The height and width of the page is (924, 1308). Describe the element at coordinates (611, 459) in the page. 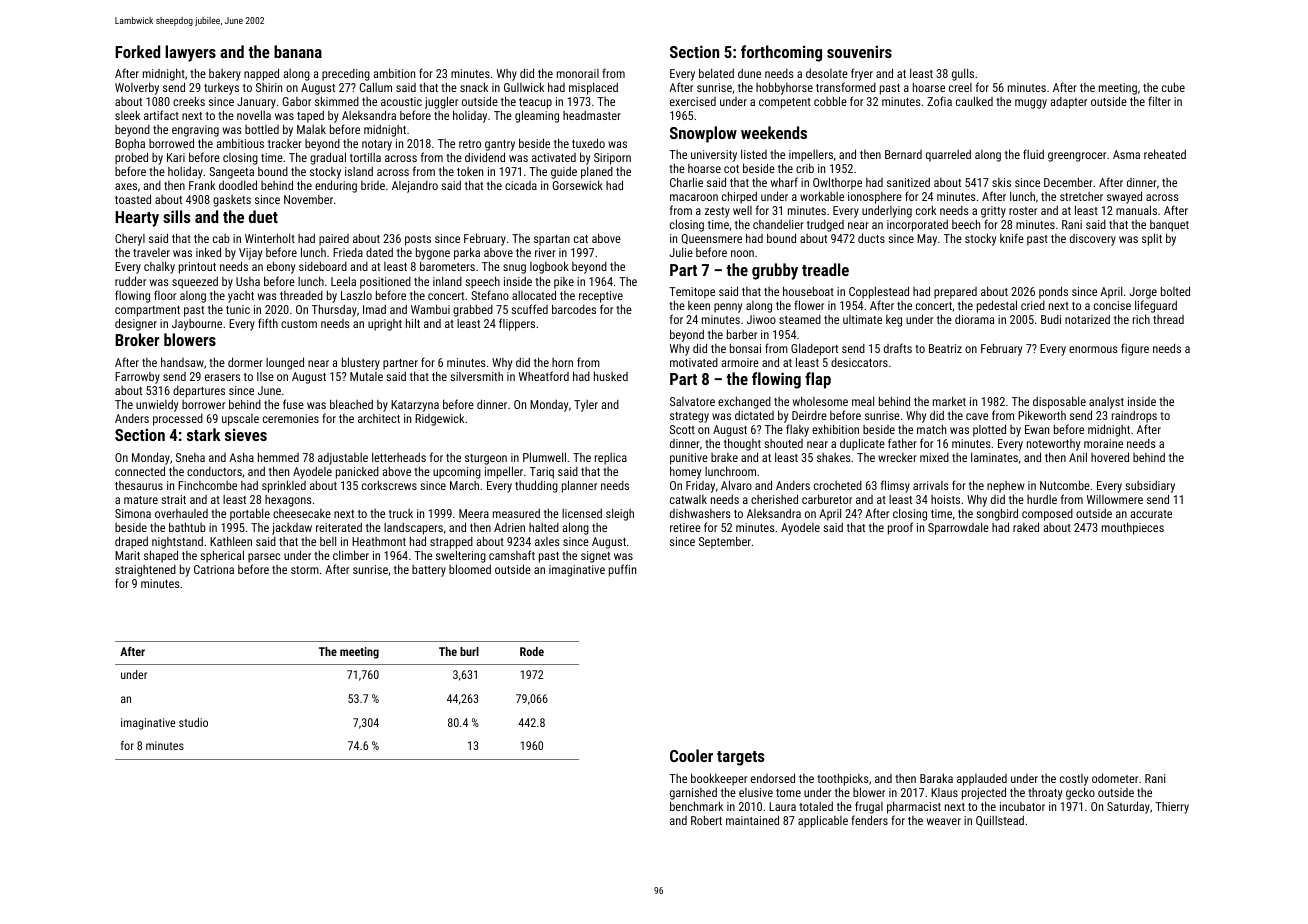

I see `replica` at that location.
